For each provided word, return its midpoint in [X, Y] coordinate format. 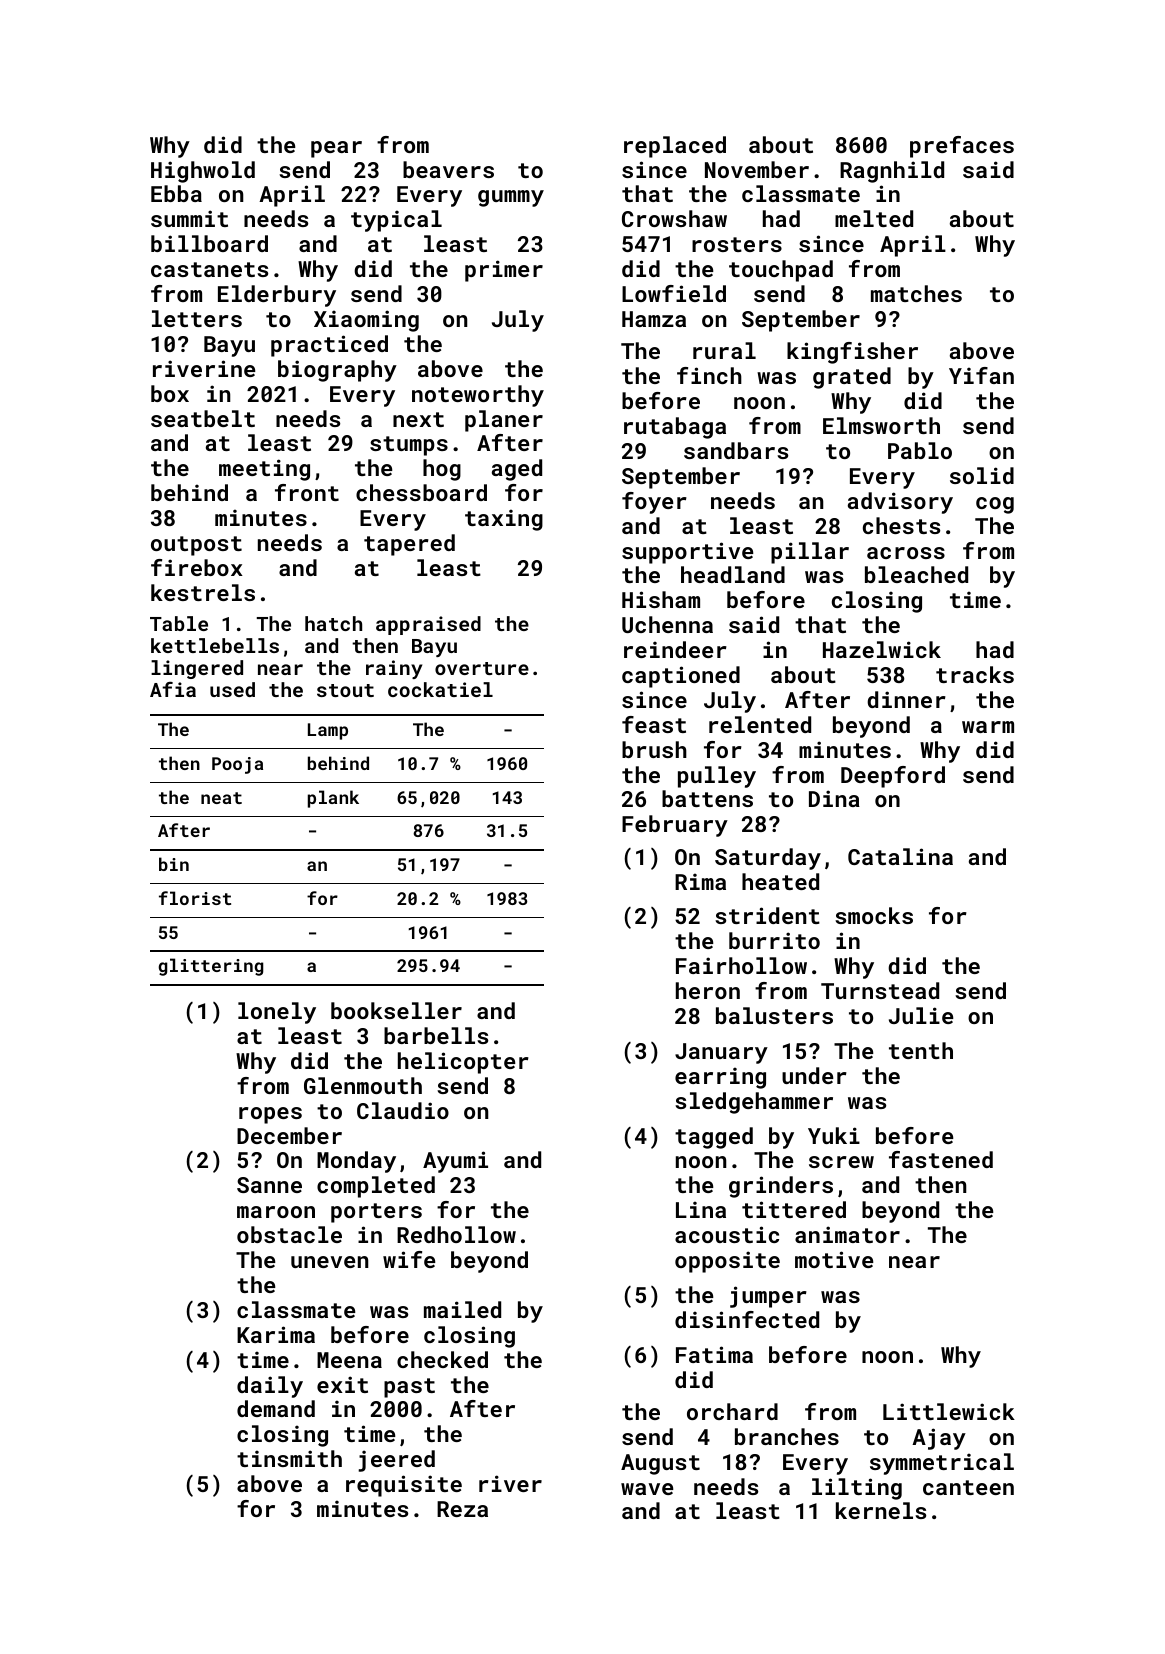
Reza [462, 1509]
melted [874, 218]
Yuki [834, 1135]
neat [221, 798]
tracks [975, 674]
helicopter [463, 1063]
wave [647, 1489]
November [757, 169]
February [675, 826]
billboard [209, 243]
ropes [270, 1115]
